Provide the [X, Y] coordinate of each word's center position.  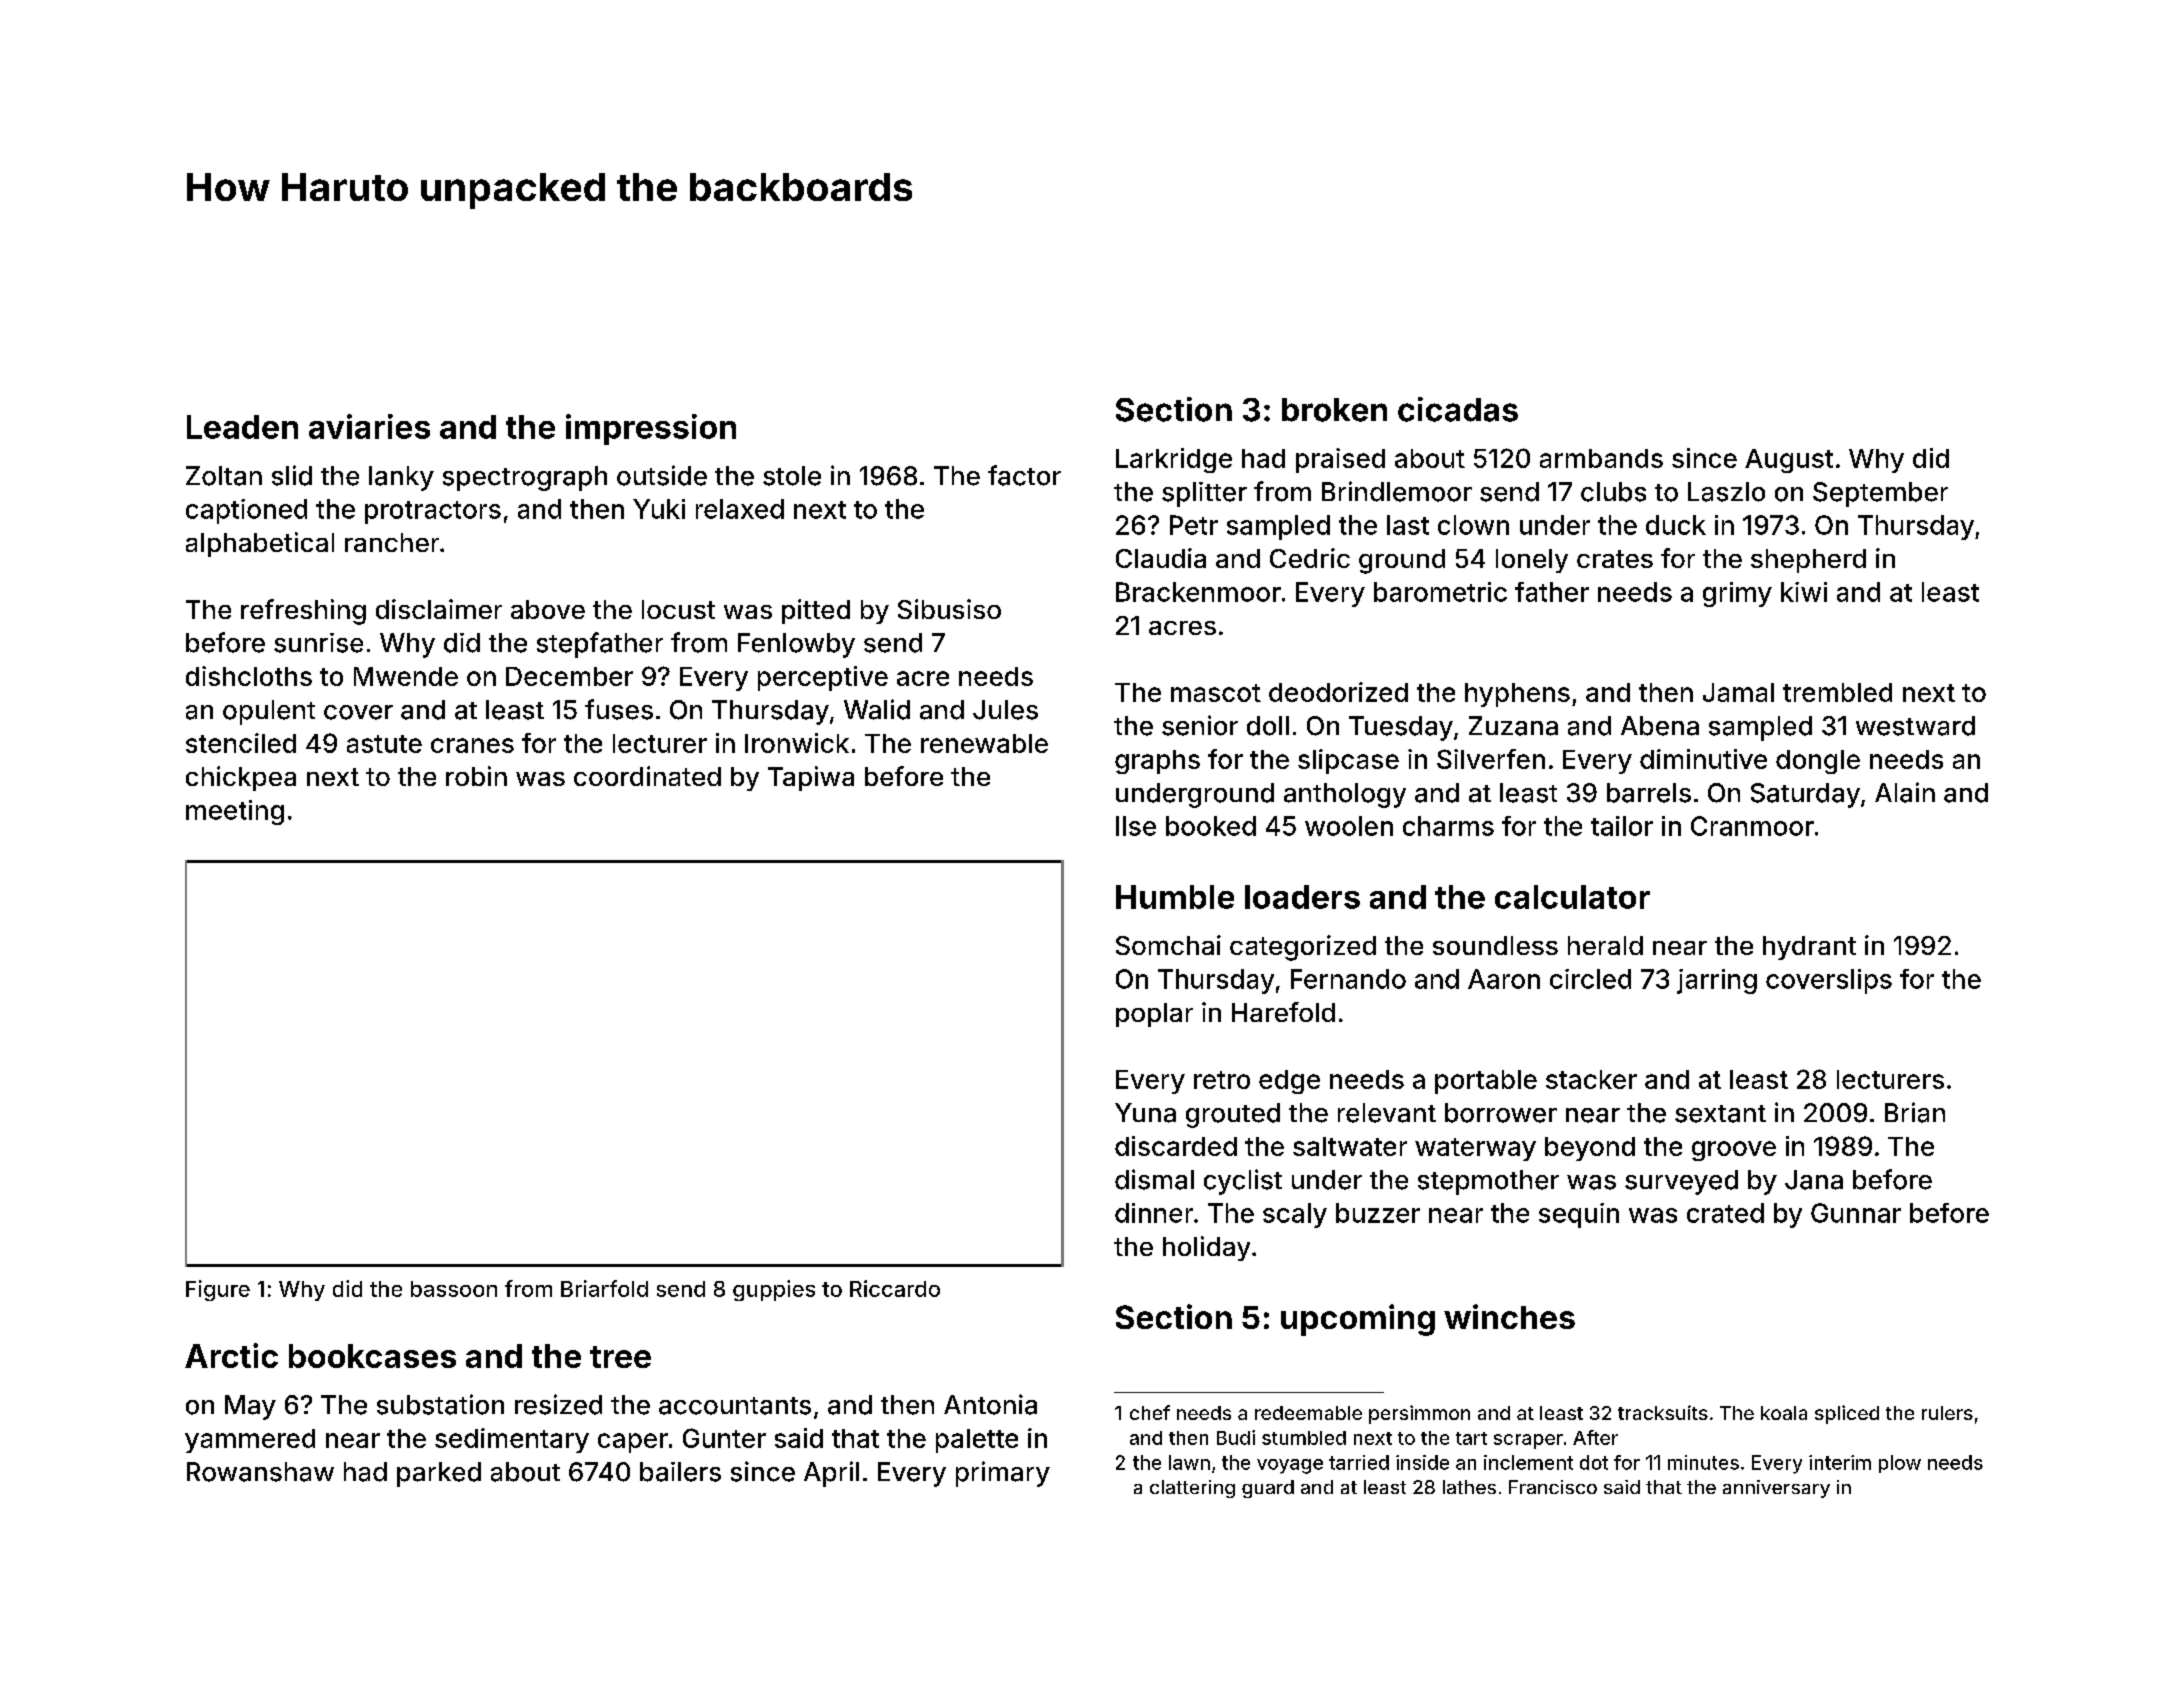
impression [651, 429]
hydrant [1809, 948]
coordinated [647, 776]
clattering [1192, 1489]
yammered [250, 1441]
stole [792, 476]
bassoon [454, 1289]
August [1789, 461]
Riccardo [895, 1288]
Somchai [1168, 945]
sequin [1579, 1215]
